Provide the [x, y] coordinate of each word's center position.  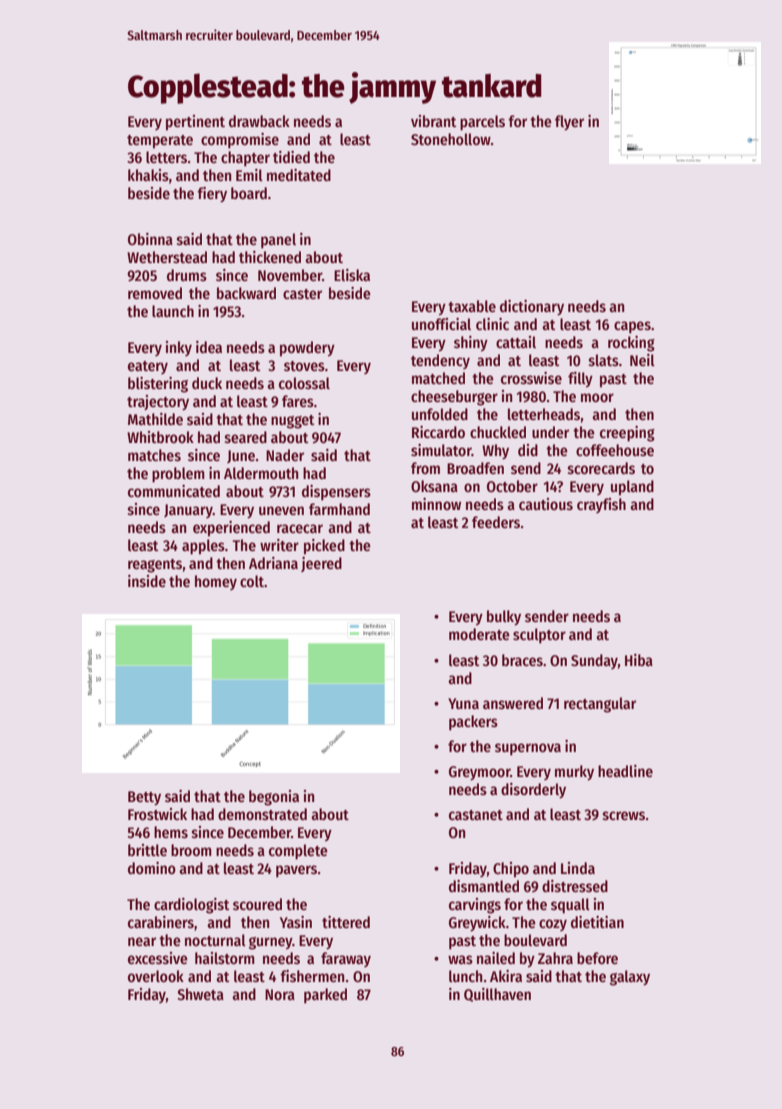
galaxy [630, 978]
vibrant [433, 121]
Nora [280, 994]
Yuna [463, 703]
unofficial [441, 324]
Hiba [639, 660]
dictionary [532, 308]
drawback [259, 121]
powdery [307, 349]
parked [325, 996]
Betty [144, 798]
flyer [569, 123]
